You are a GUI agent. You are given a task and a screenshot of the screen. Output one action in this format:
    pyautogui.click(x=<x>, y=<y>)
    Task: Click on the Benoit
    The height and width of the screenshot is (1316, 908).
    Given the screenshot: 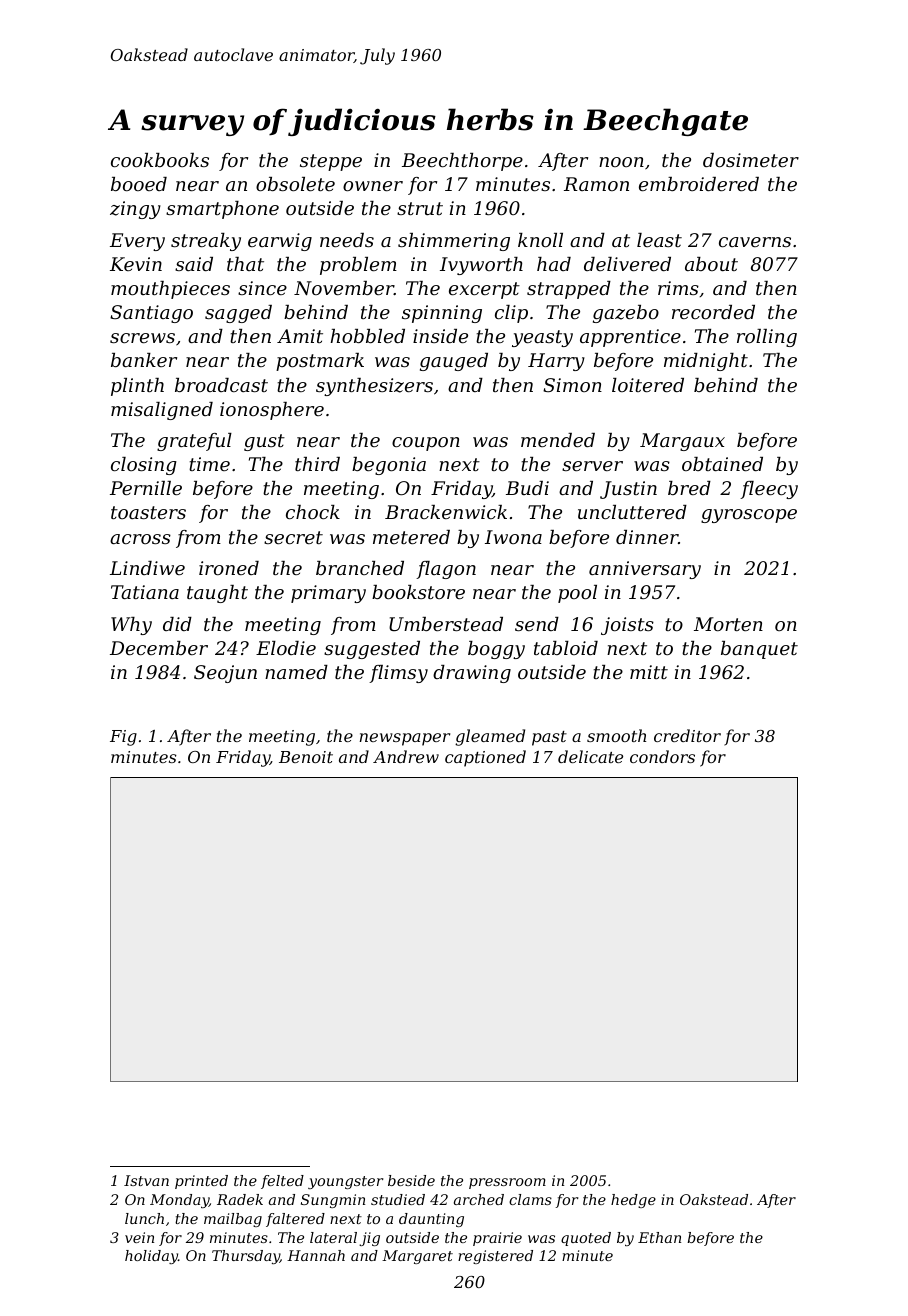 What is the action you would take?
    pyautogui.click(x=306, y=757)
